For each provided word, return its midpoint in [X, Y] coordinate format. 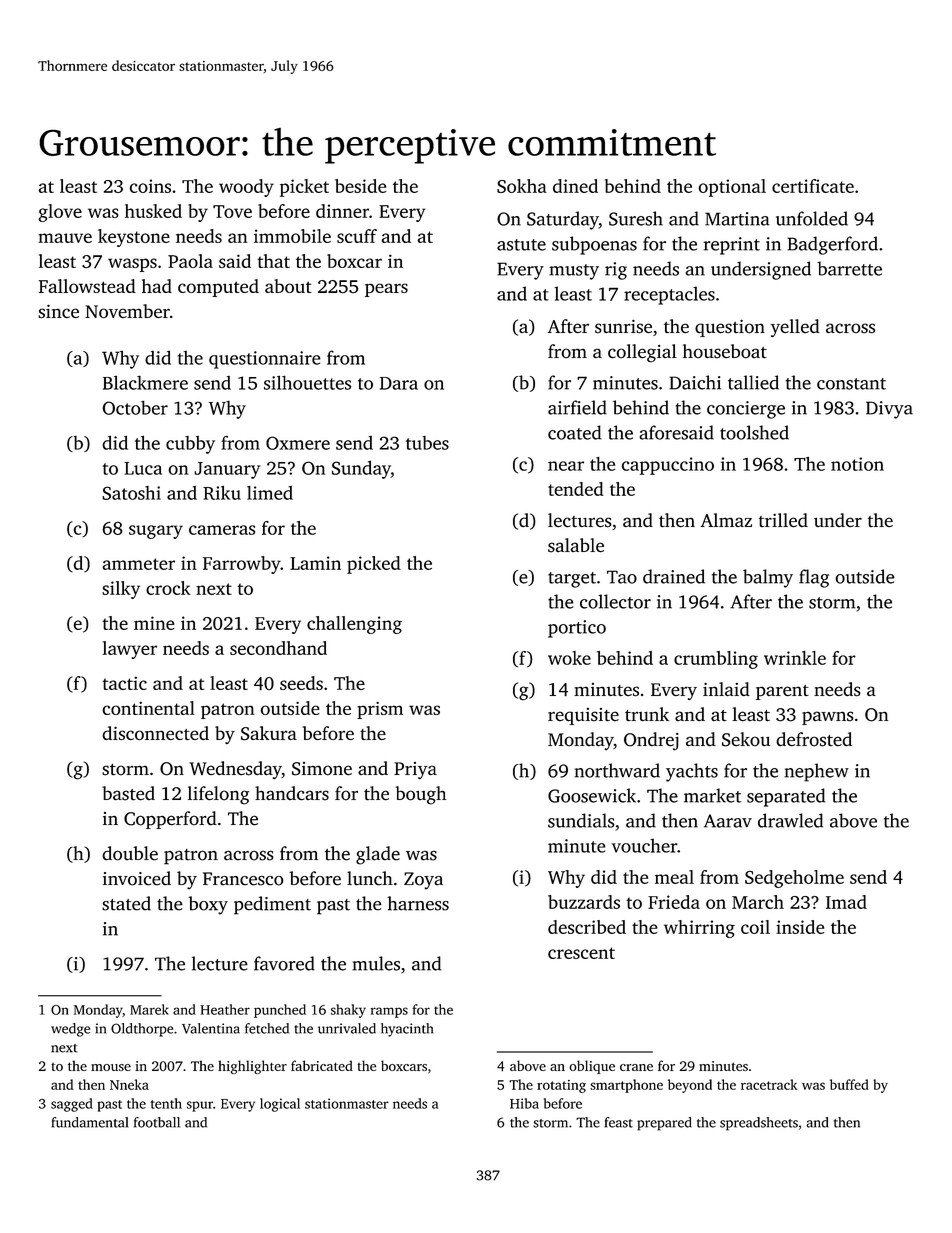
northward [617, 770]
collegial [642, 353]
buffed [849, 1084]
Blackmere [145, 382]
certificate [813, 186]
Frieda [674, 902]
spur [200, 1106]
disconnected [155, 733]
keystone [134, 238]
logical [280, 1105]
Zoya [423, 881]
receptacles [669, 295]
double [130, 853]
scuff [357, 236]
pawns [828, 718]
